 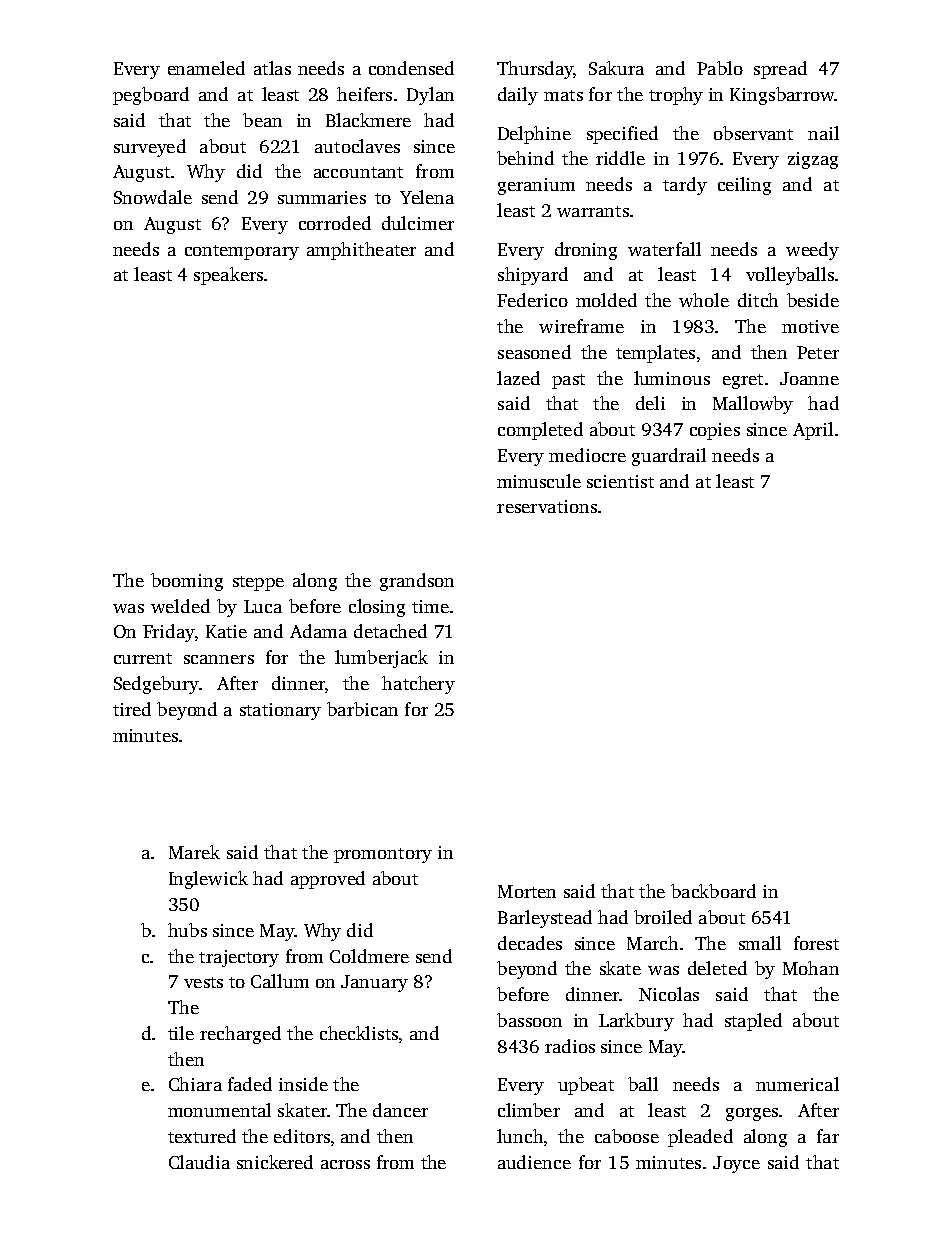 What do you see at coordinates (206, 68) in the page?
I see `enameled` at bounding box center [206, 68].
